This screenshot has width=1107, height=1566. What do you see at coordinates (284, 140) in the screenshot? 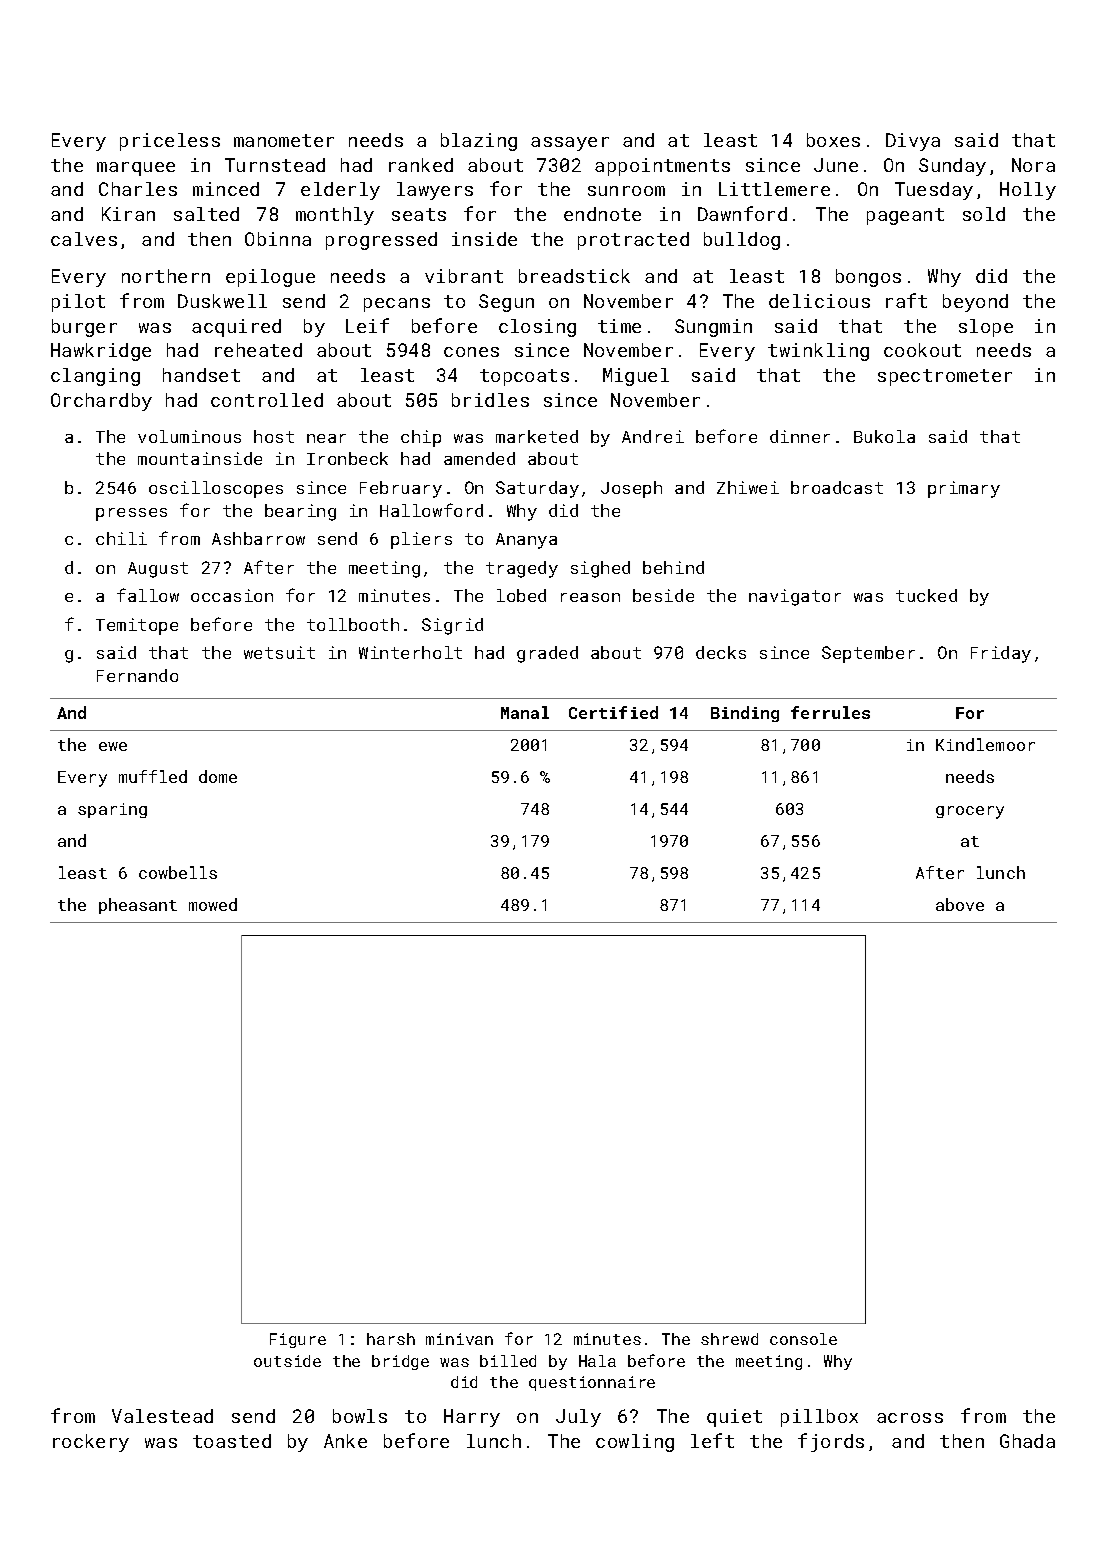
I see `manometer` at bounding box center [284, 140].
